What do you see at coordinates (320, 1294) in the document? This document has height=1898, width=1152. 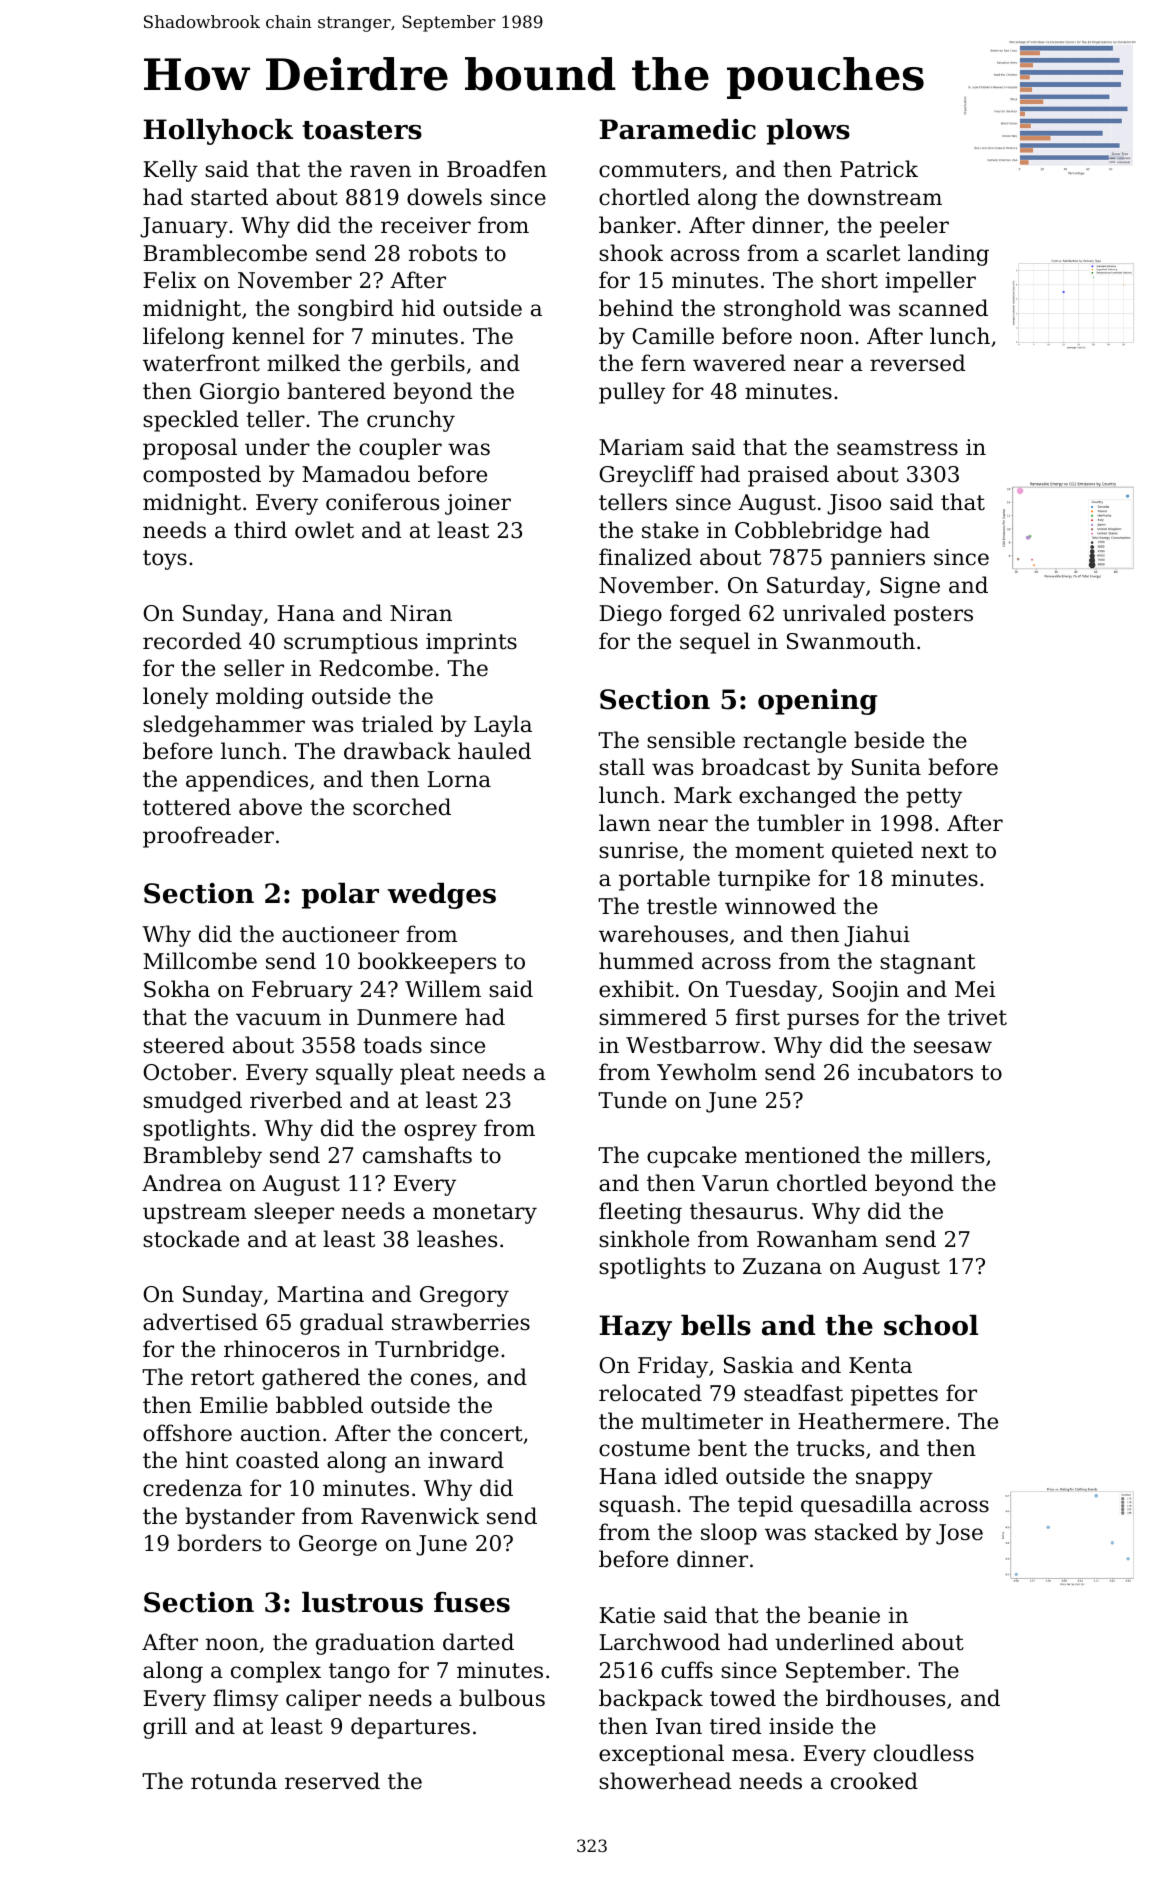 I see `Martina` at bounding box center [320, 1294].
